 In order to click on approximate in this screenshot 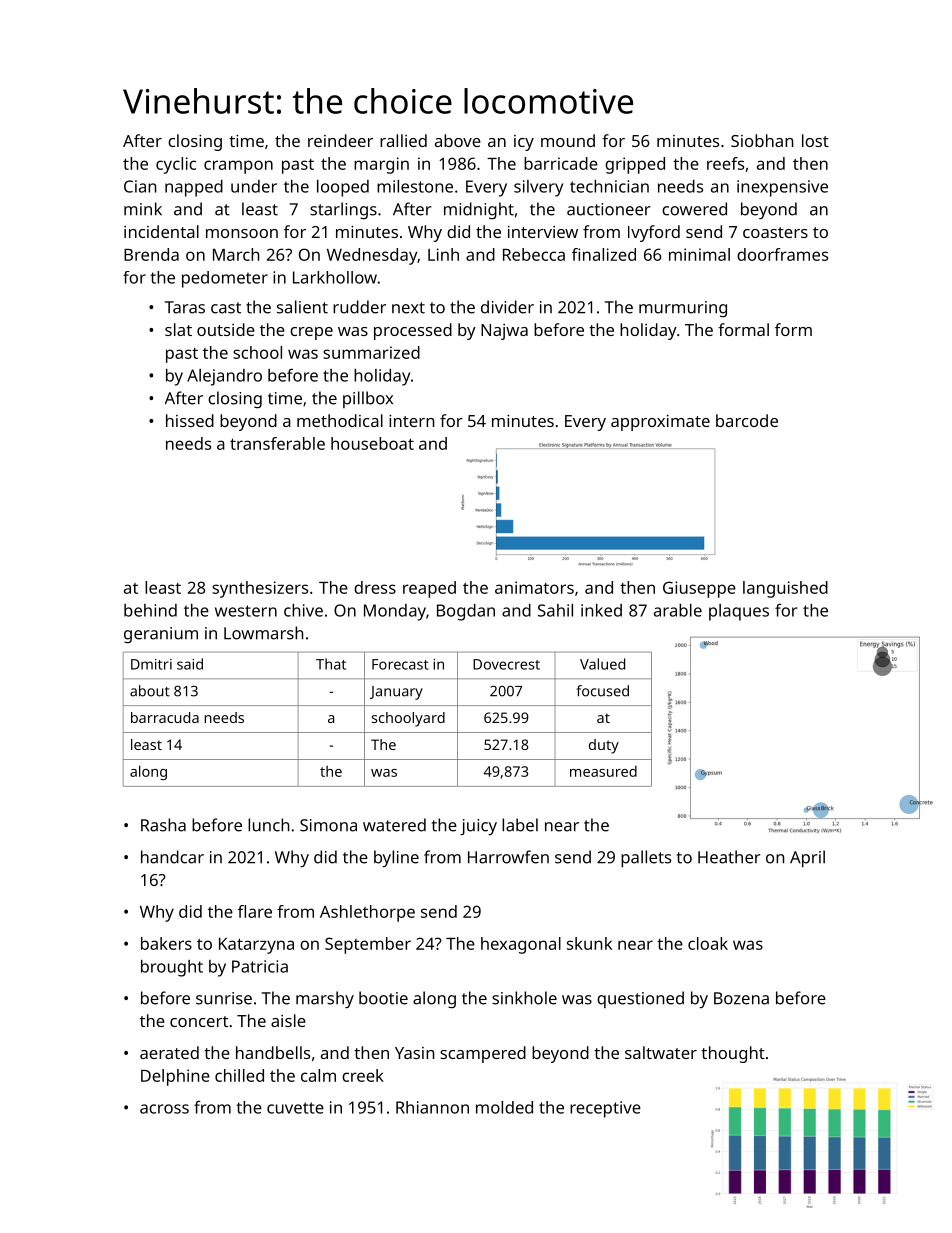, I will do `click(660, 423)`.
